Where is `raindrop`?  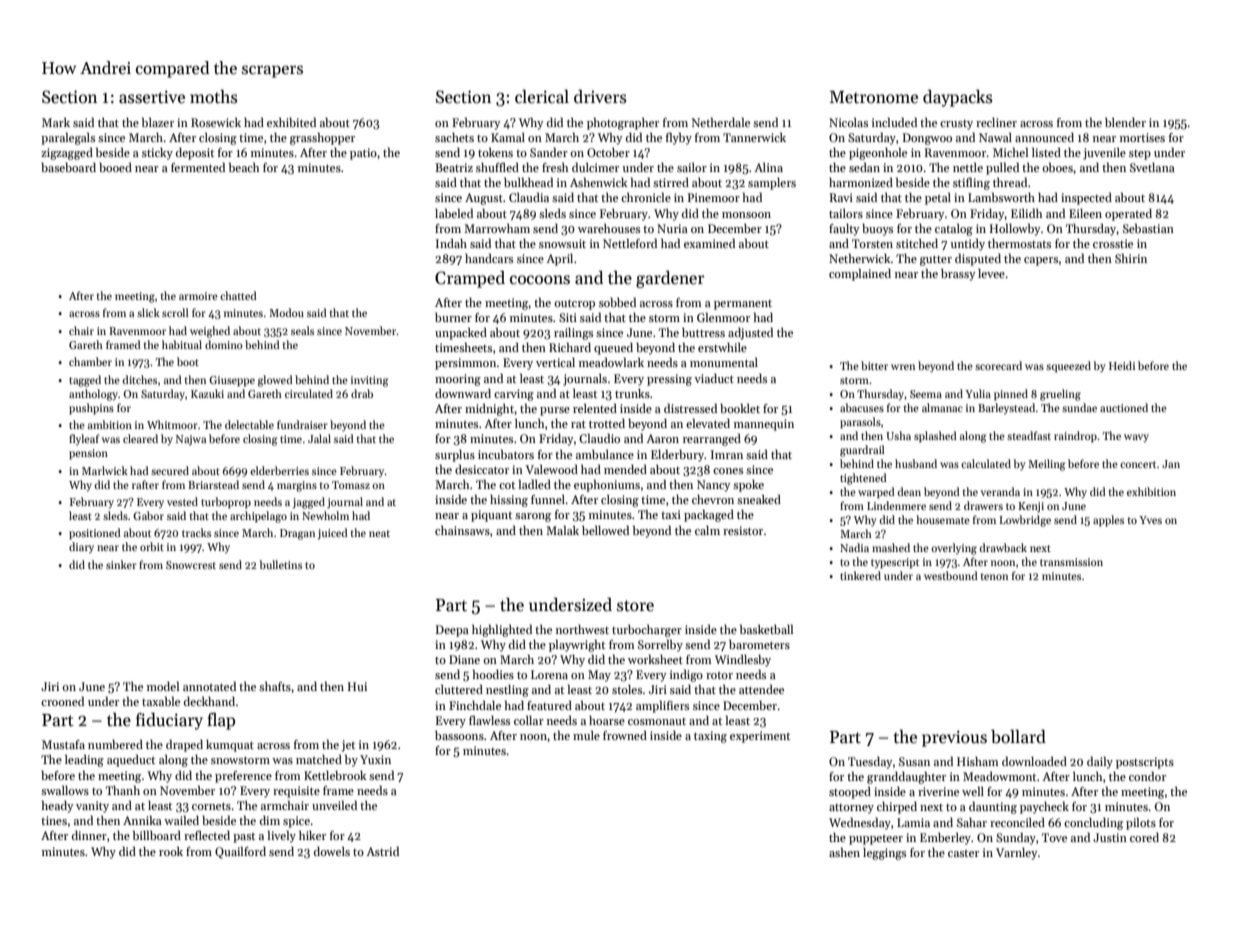
raindrop is located at coordinates (1075, 437).
